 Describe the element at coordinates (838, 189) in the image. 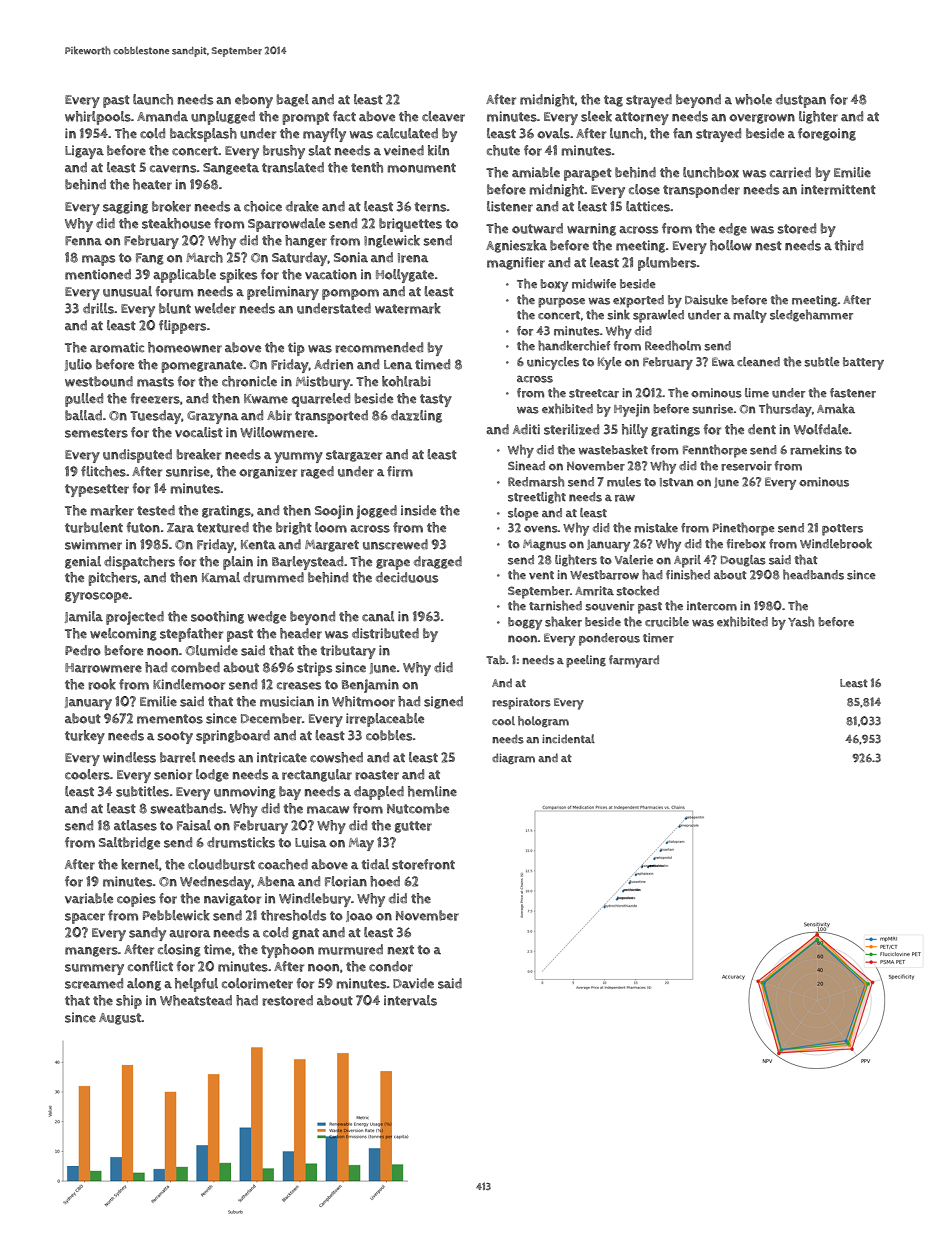

I see `intermittent` at that location.
